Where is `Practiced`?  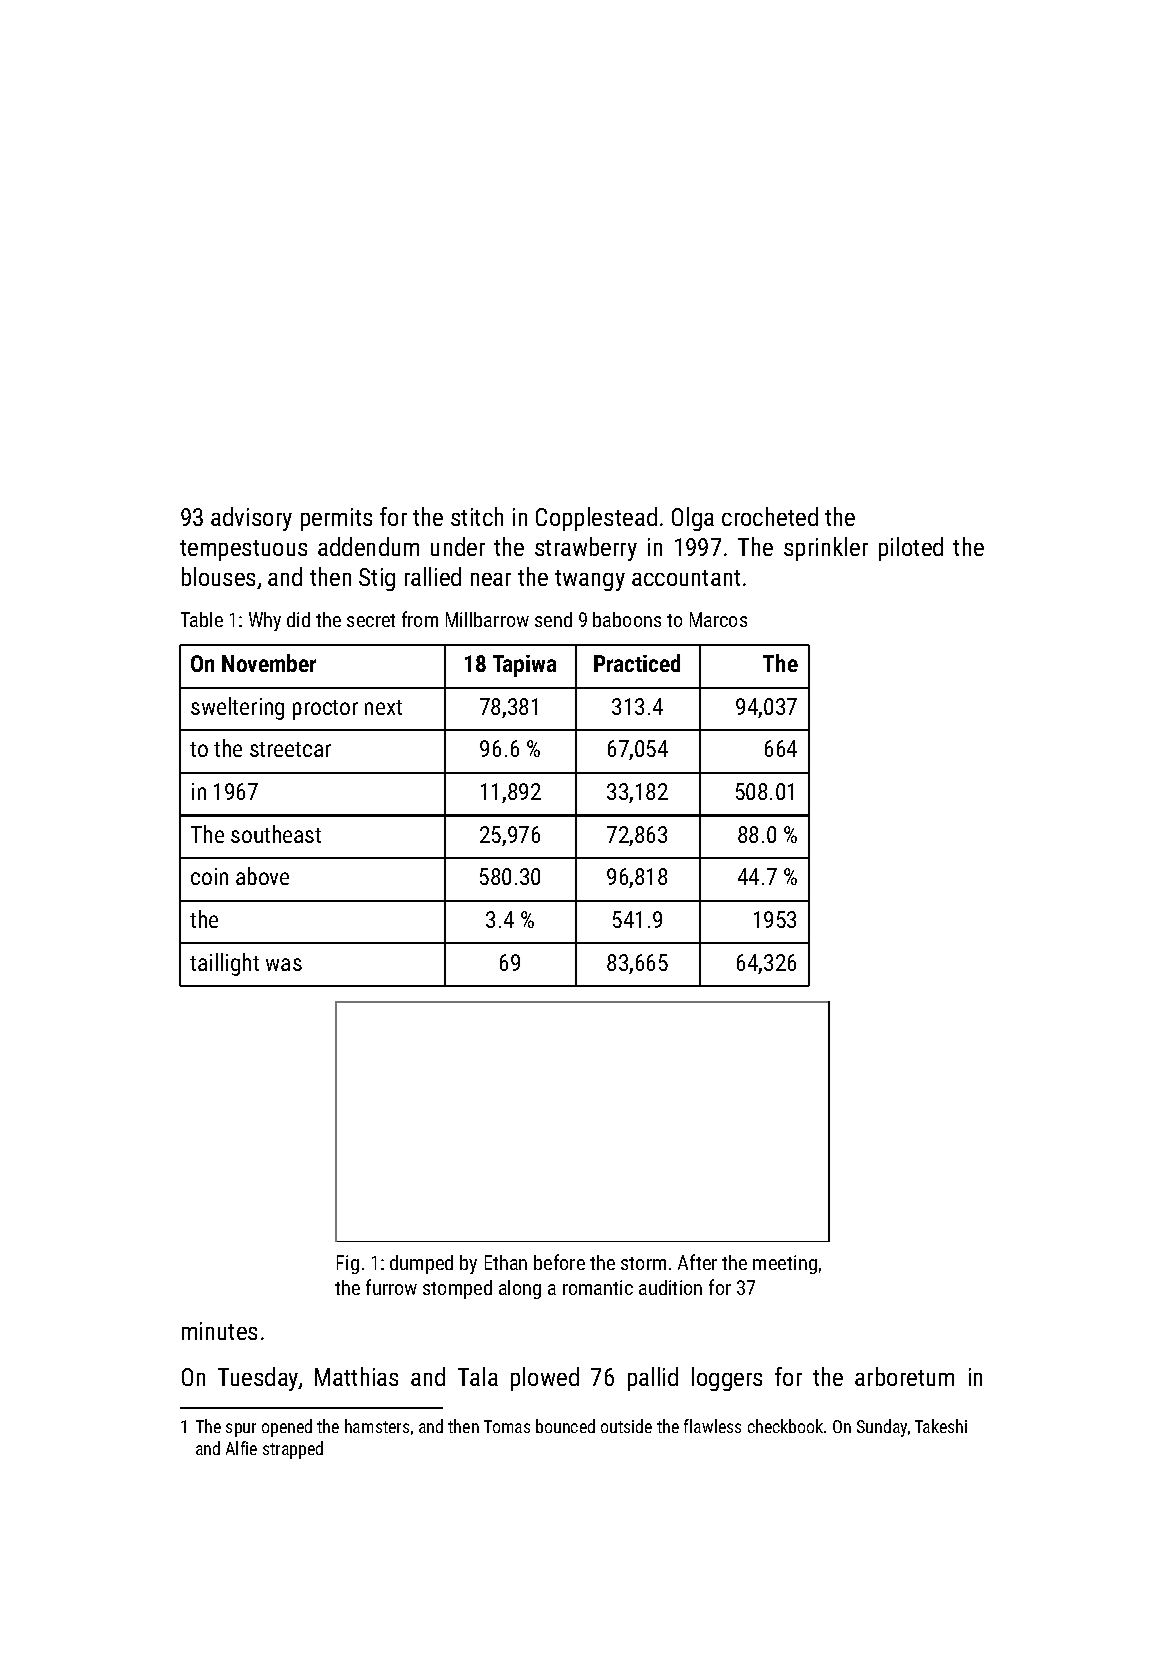
Practiced is located at coordinates (637, 663).
